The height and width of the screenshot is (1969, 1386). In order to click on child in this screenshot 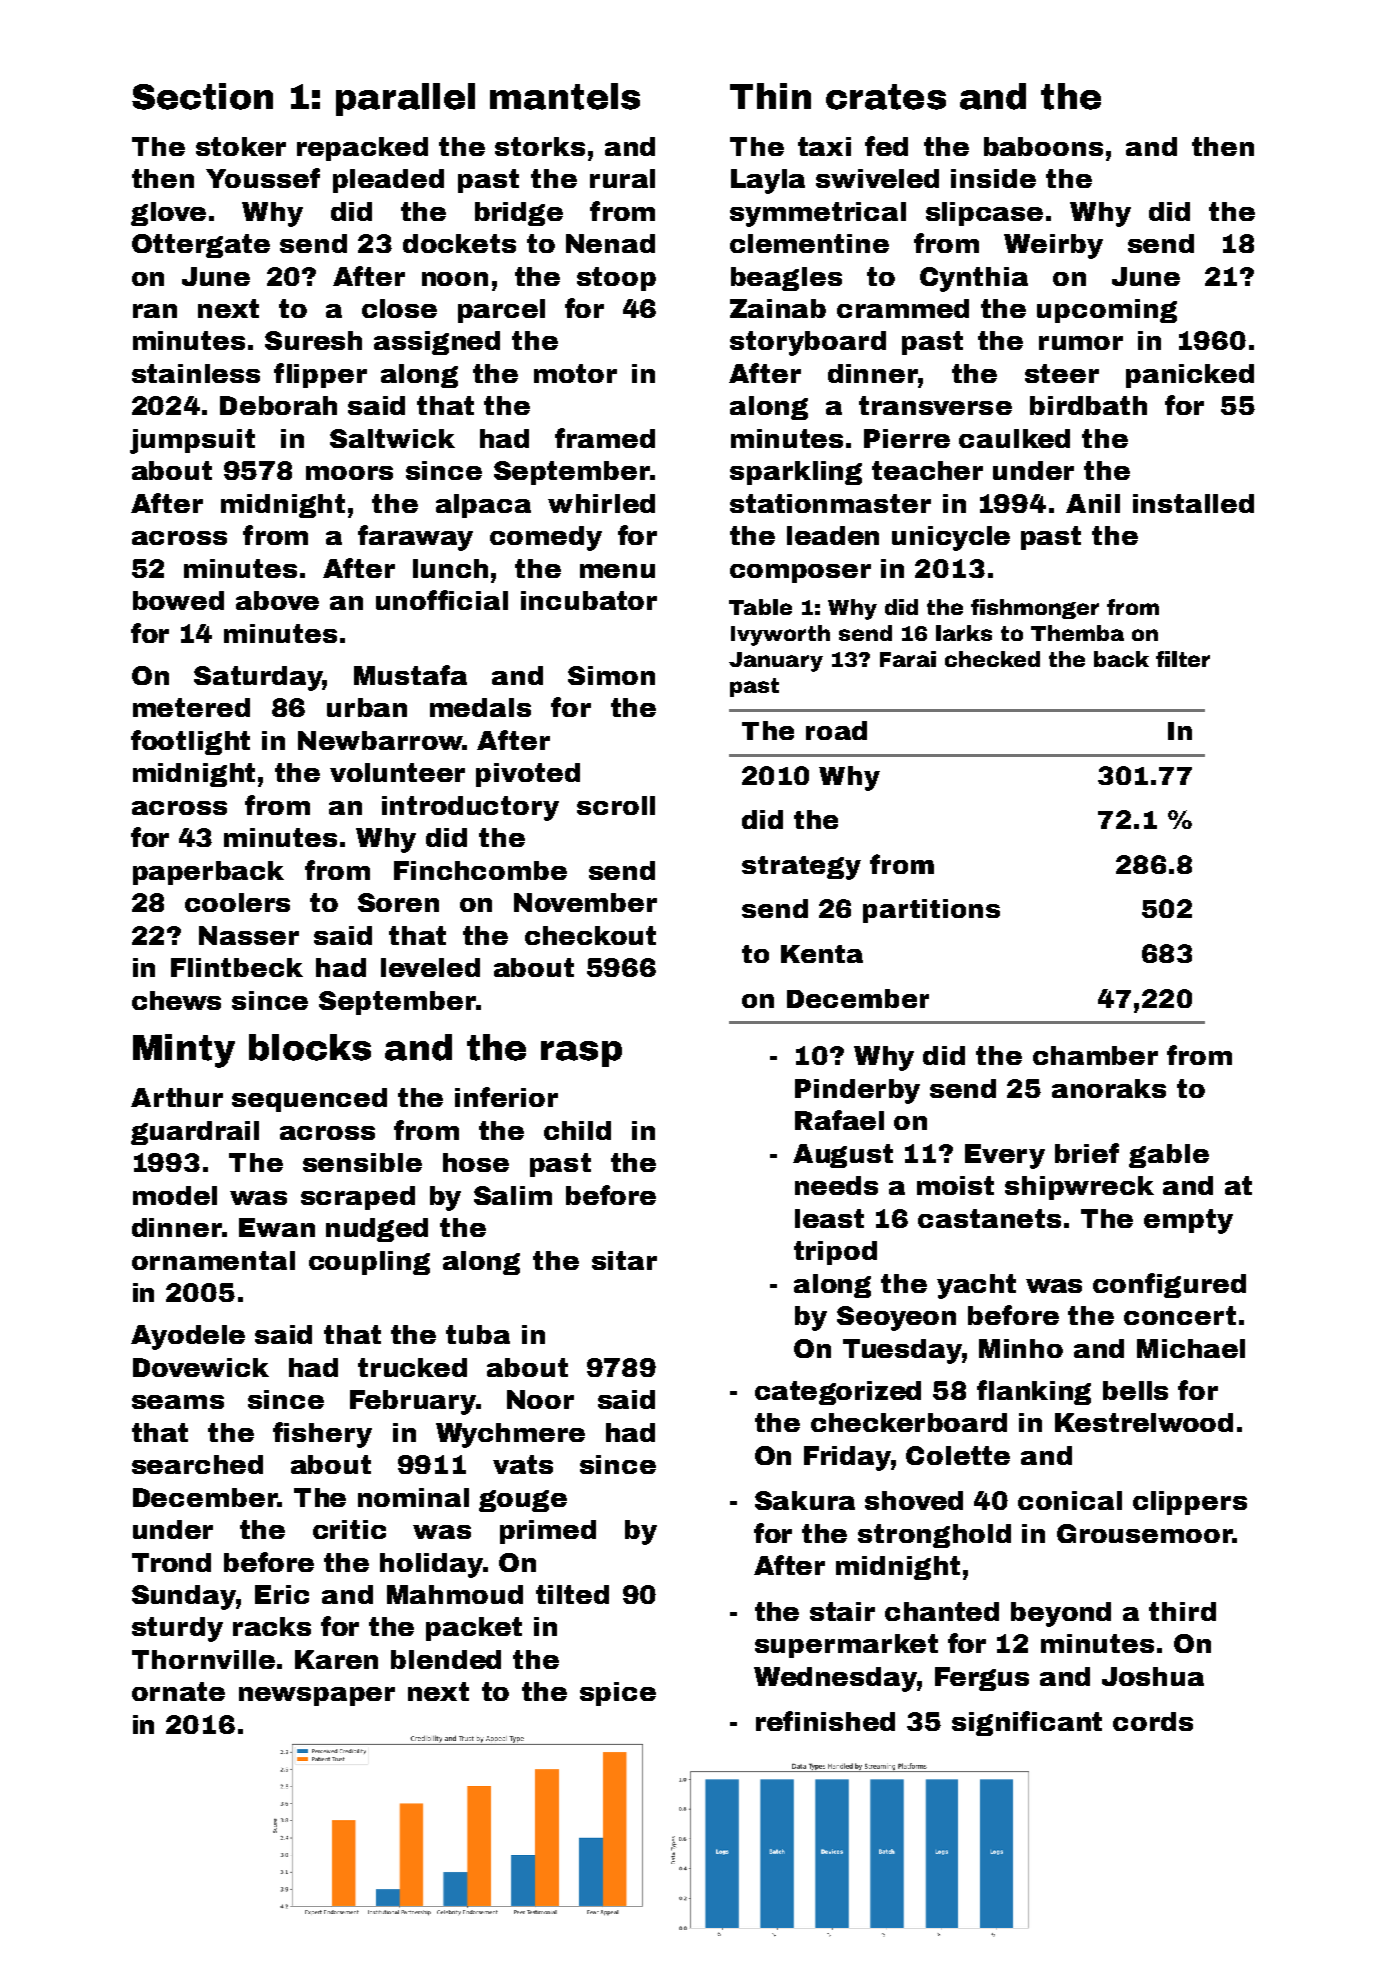, I will do `click(577, 1130)`.
